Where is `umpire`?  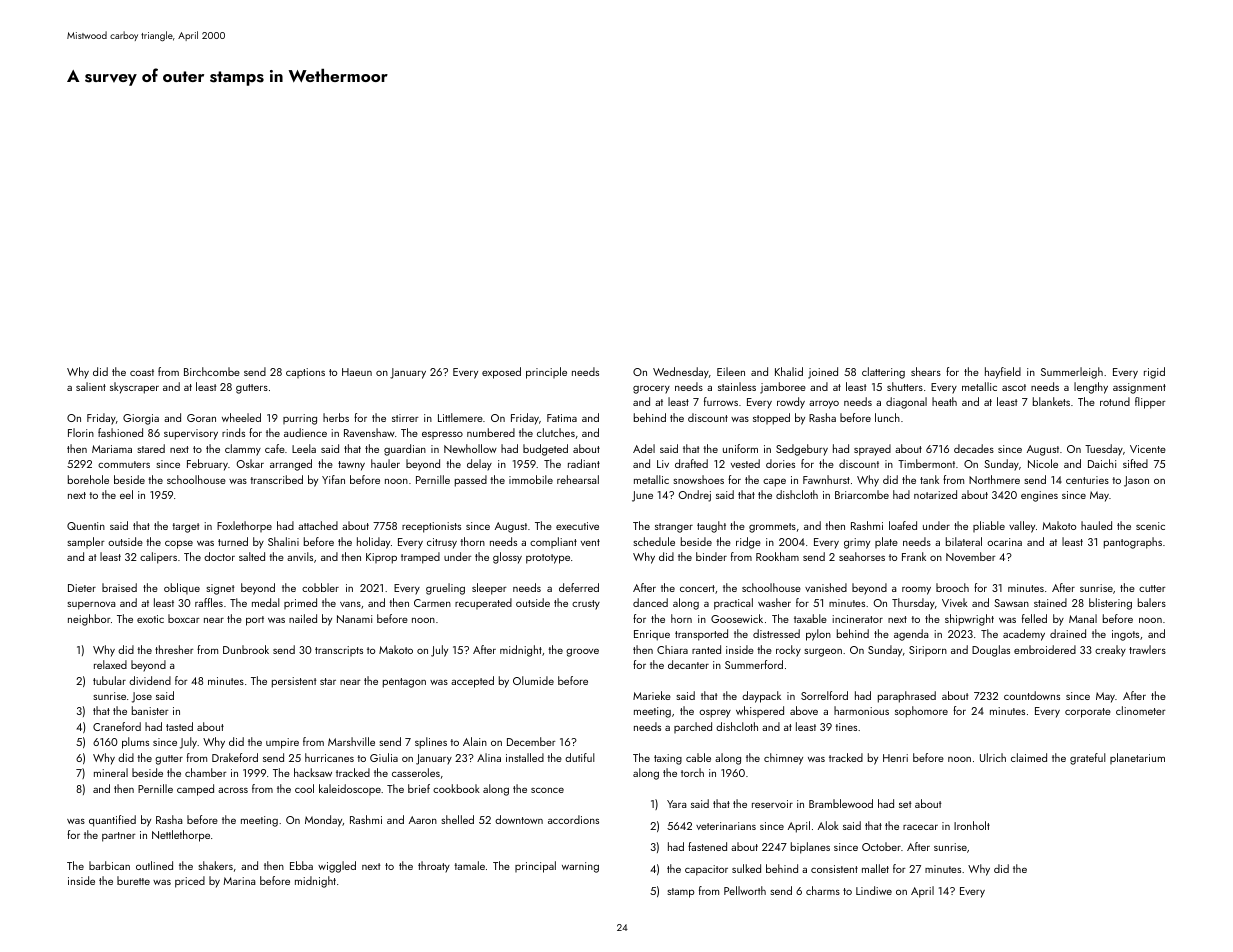
umpire is located at coordinates (282, 743).
